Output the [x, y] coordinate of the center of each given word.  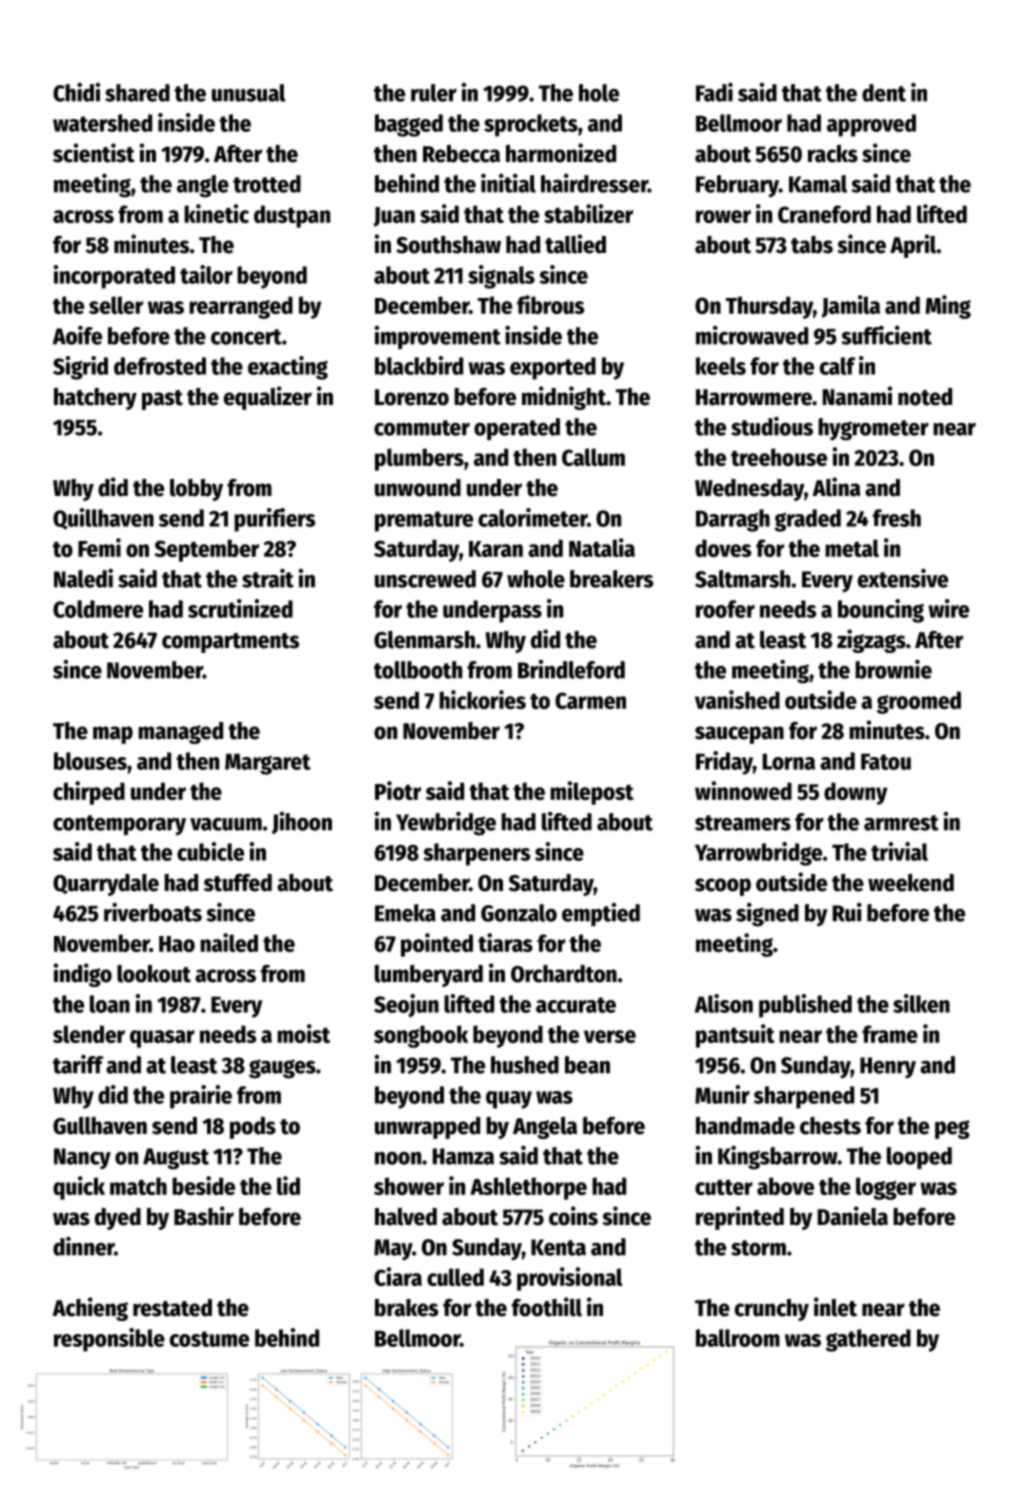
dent [884, 93]
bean [587, 1065]
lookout [154, 974]
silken [921, 1003]
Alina [836, 487]
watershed [102, 123]
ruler [434, 93]
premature [424, 521]
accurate [576, 1005]
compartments [230, 643]
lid [288, 1185]
